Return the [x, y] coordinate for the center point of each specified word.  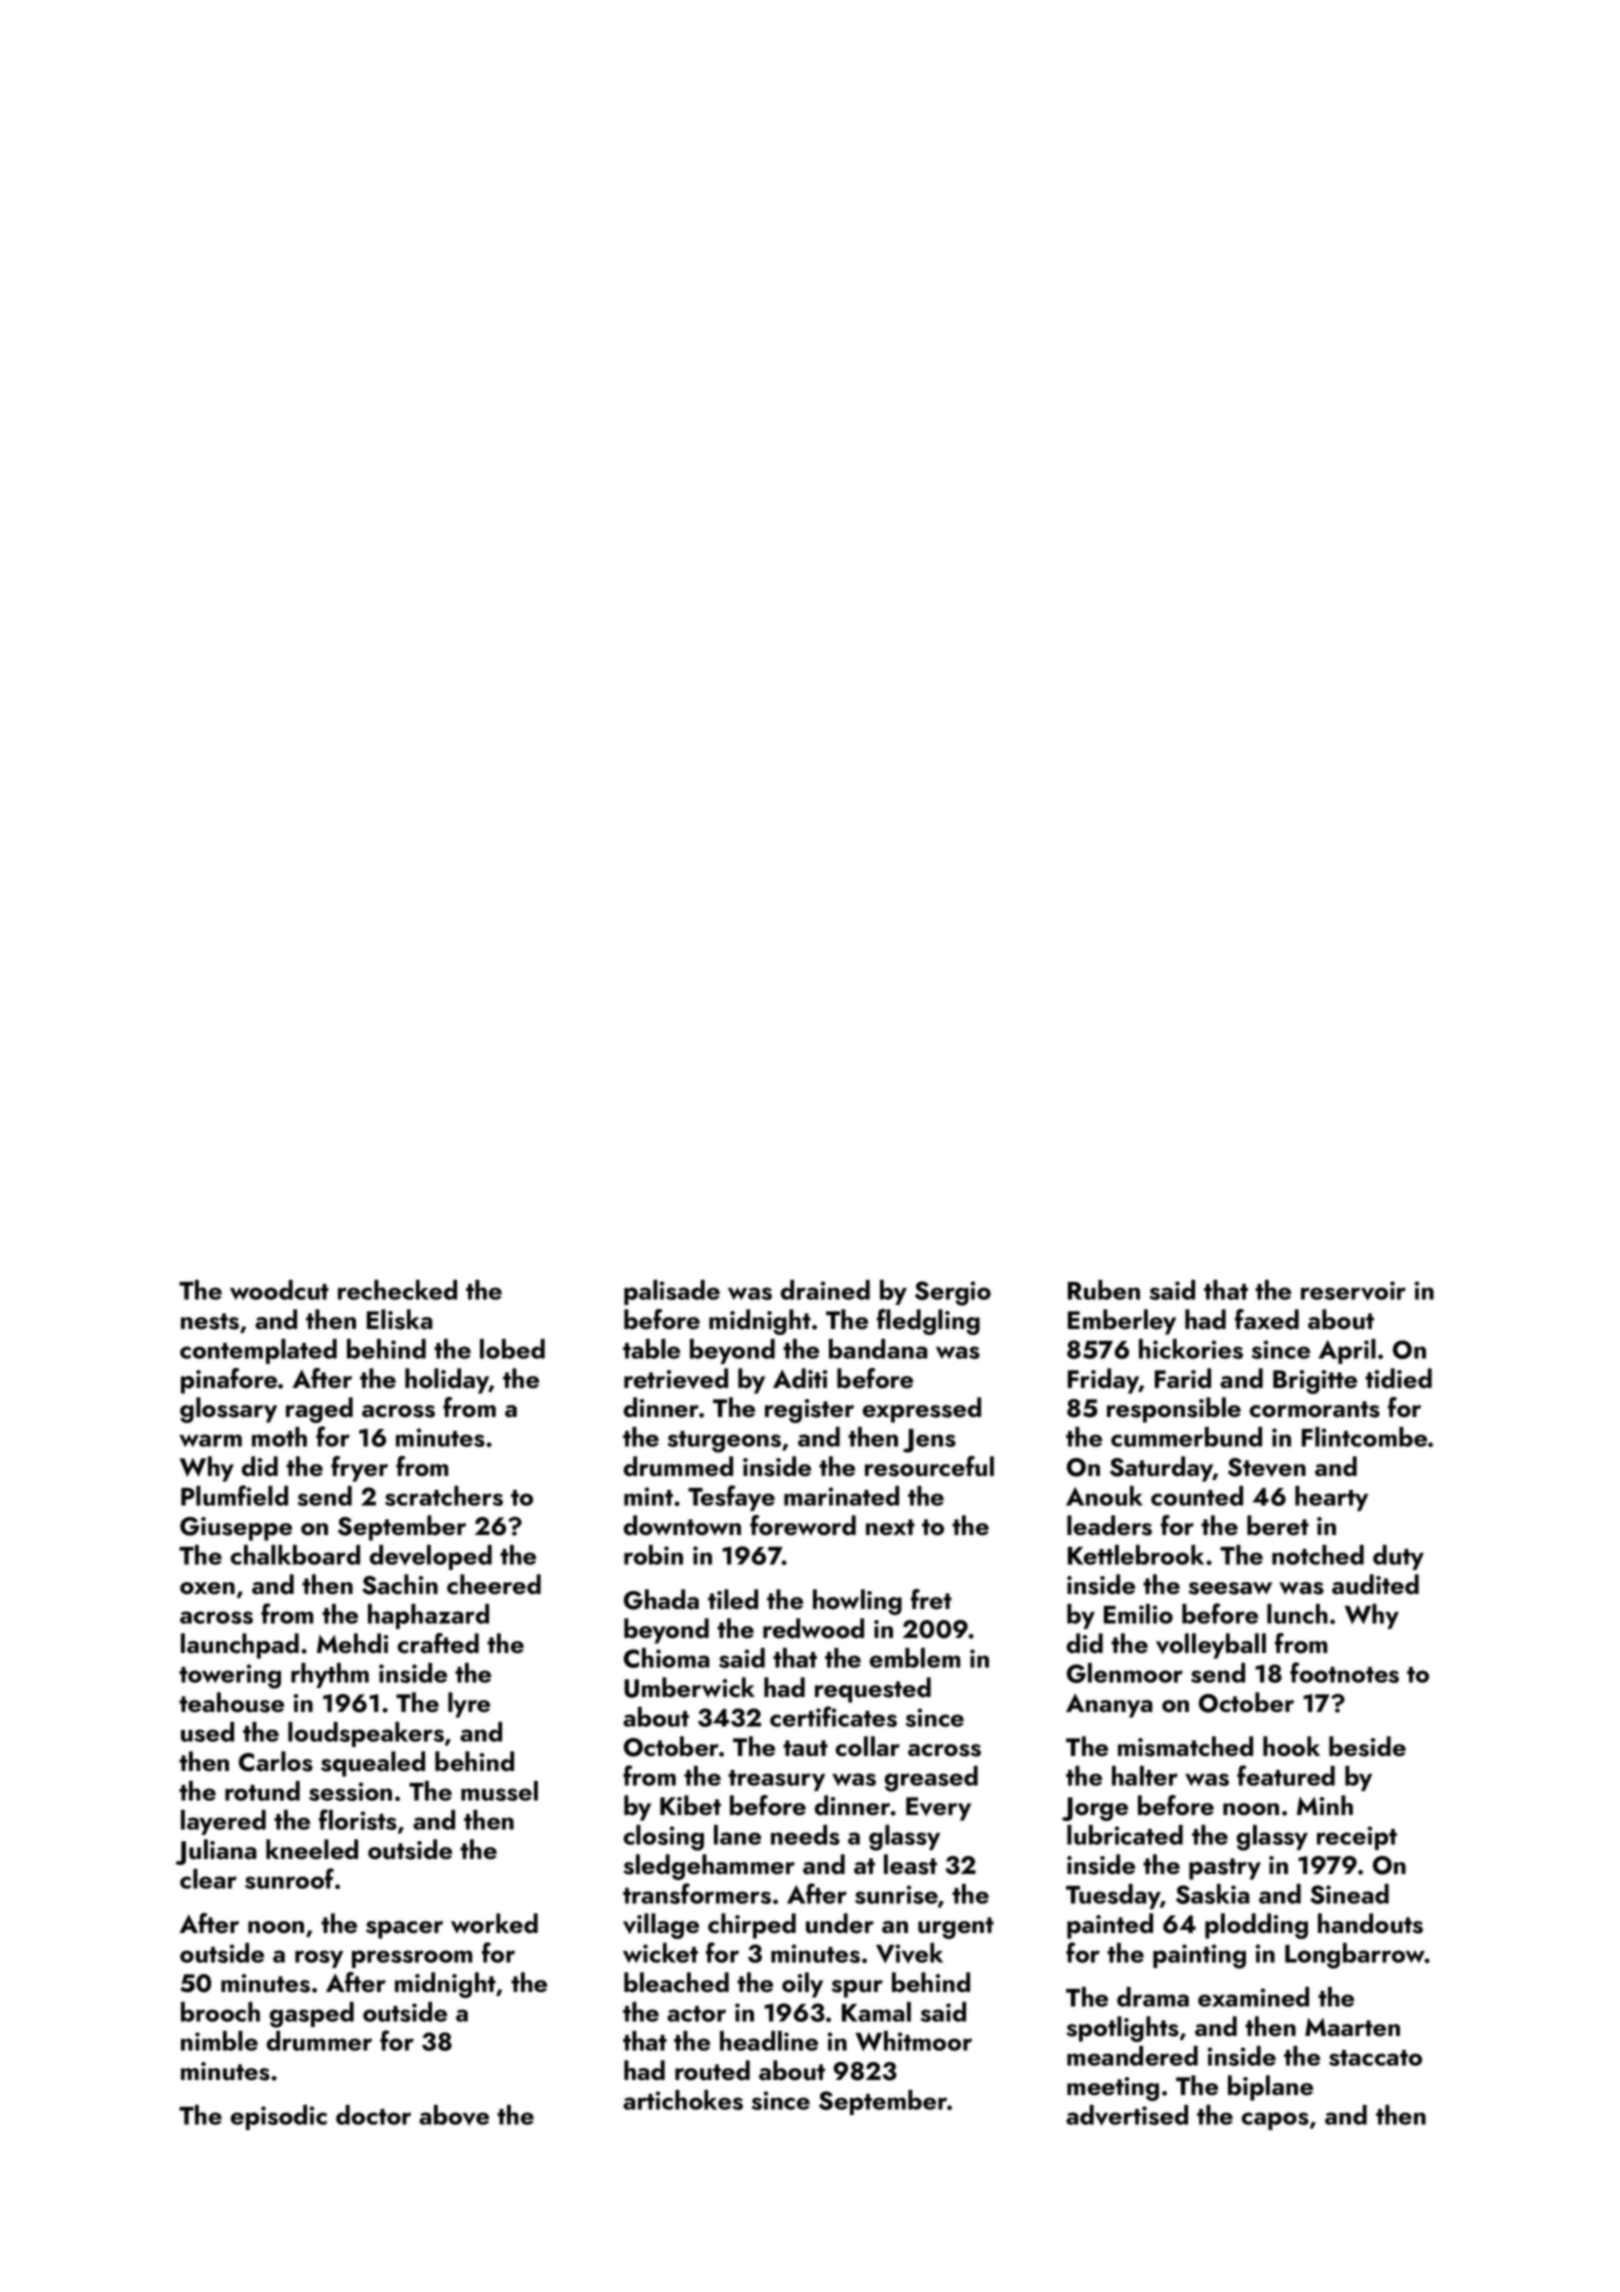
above [454, 2115]
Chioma [667, 1658]
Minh [1325, 1805]
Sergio [953, 1293]
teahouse [231, 1702]
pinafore [229, 1381]
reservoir [1353, 1291]
